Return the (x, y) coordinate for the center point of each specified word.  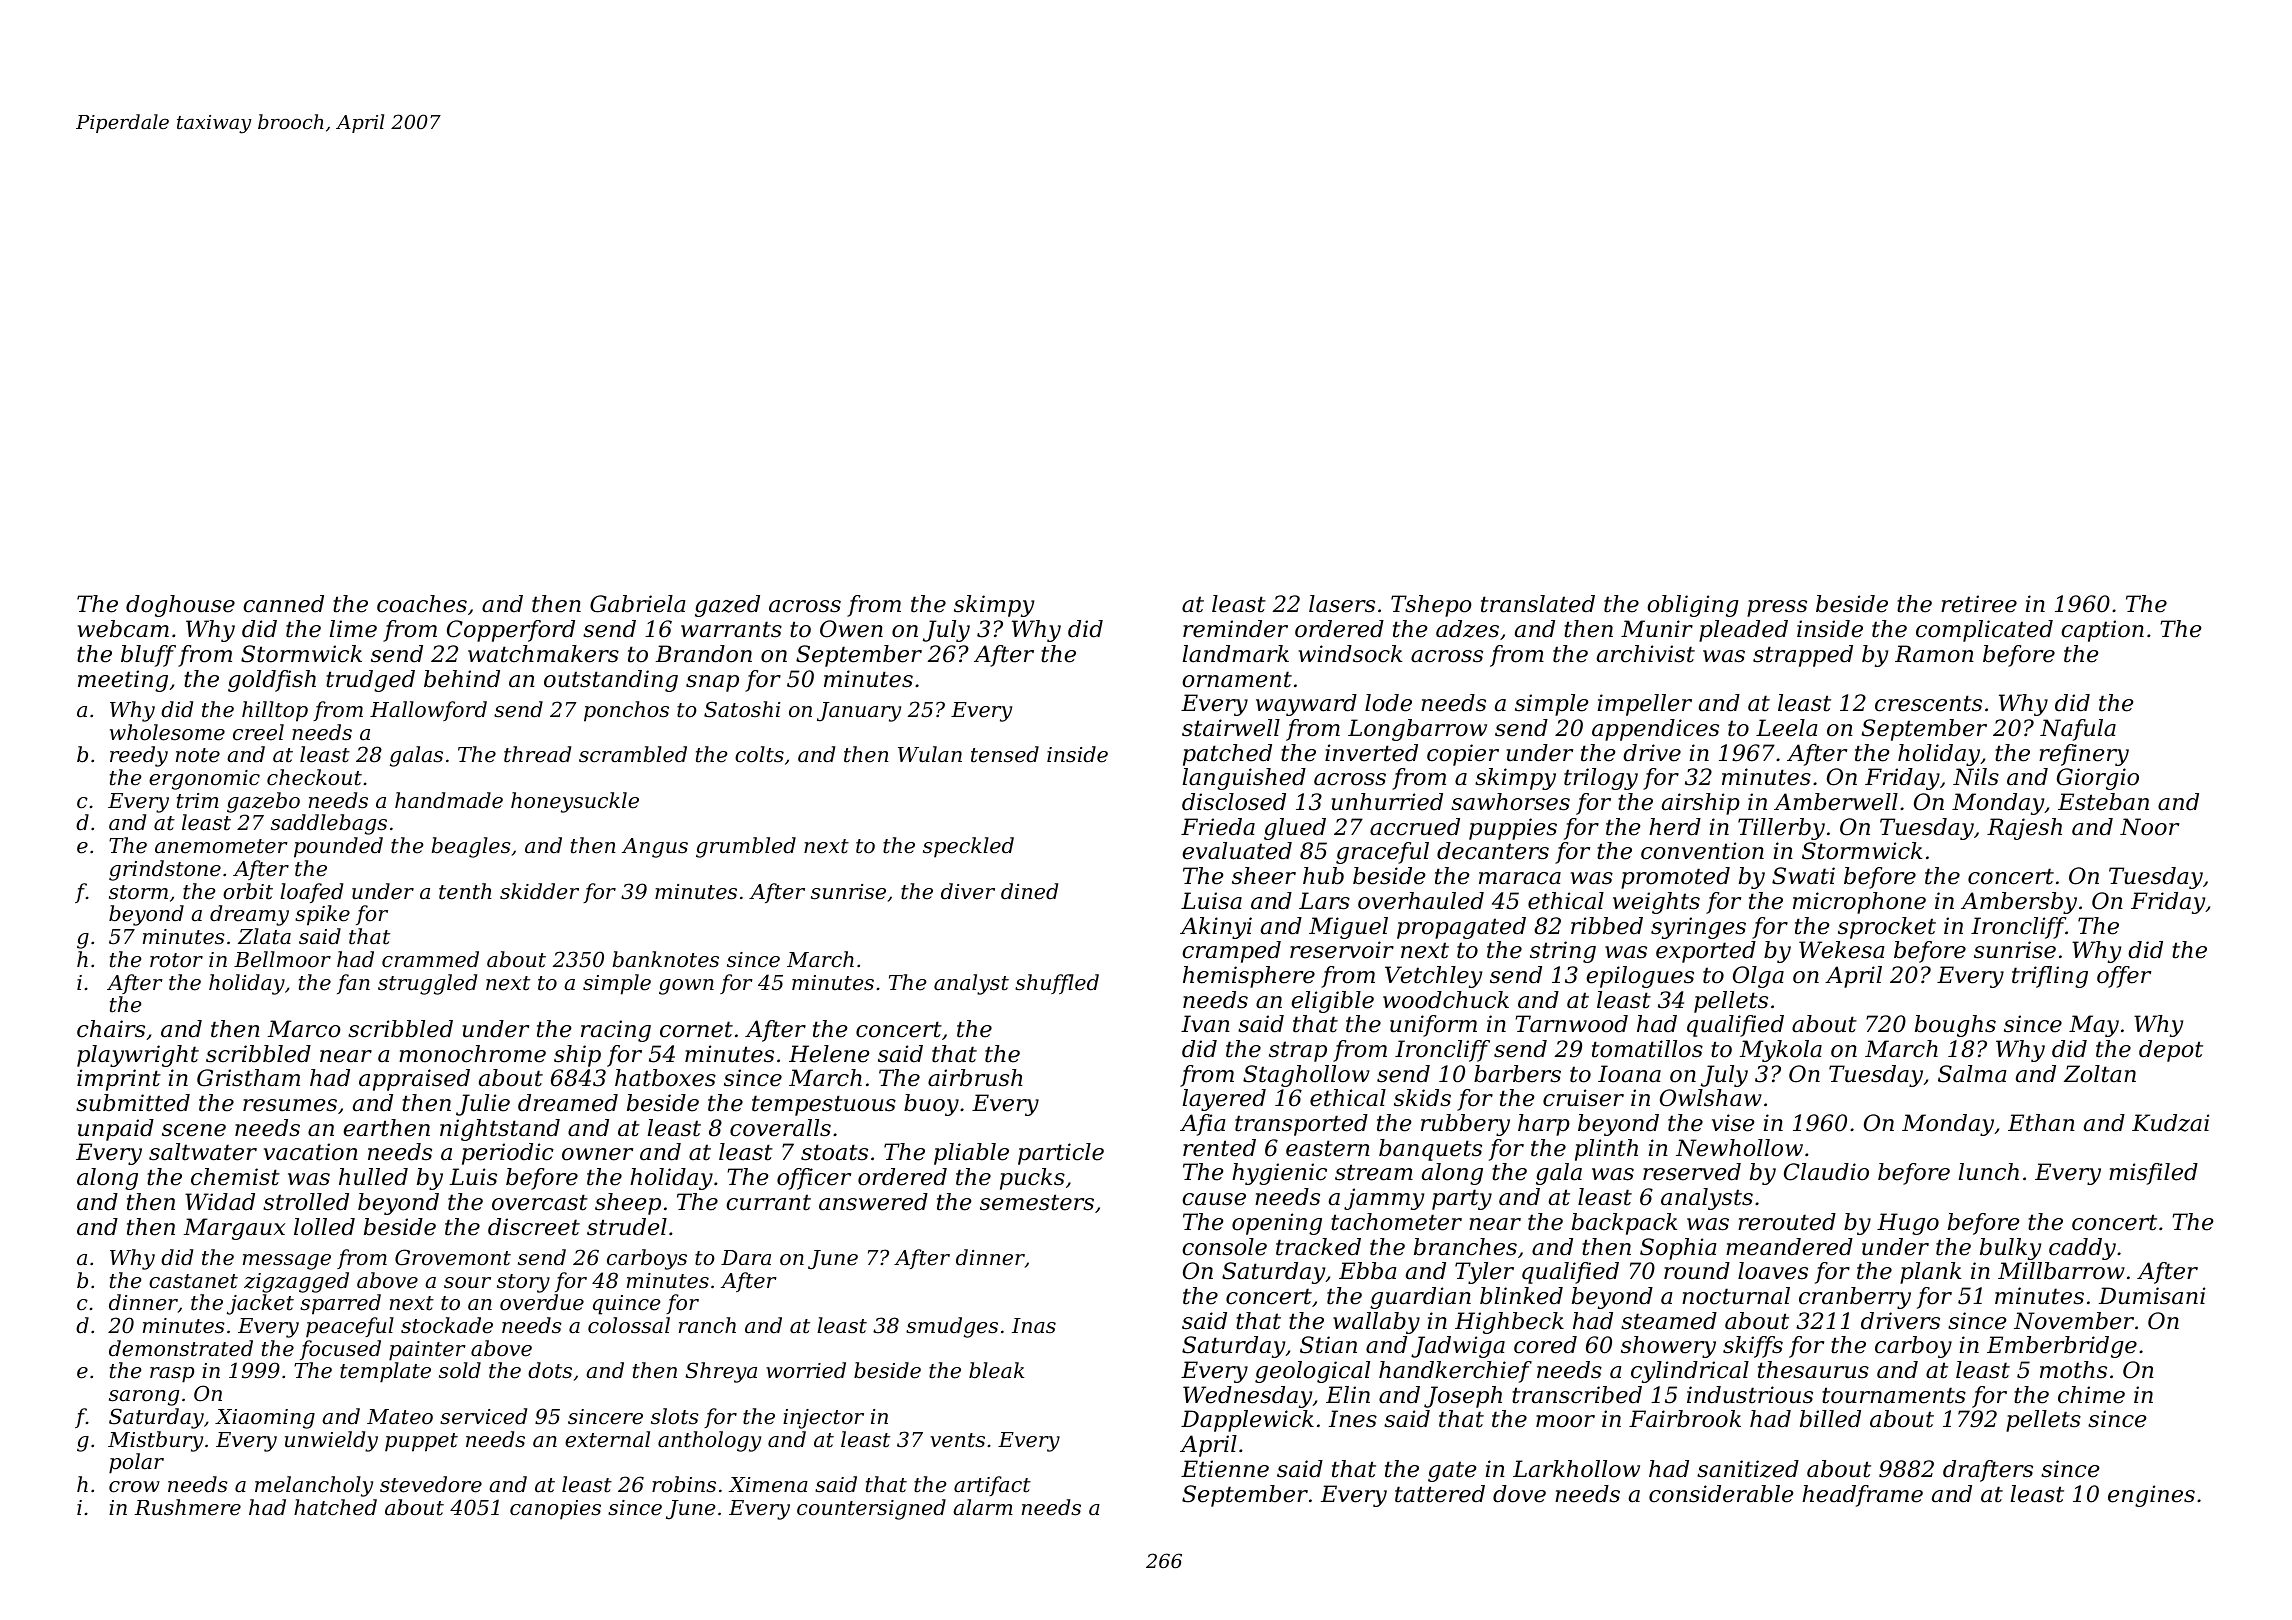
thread (537, 754)
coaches (422, 604)
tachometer (1396, 1222)
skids (1422, 1098)
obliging (1693, 606)
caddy (2082, 1249)
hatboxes (665, 1078)
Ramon (1934, 654)
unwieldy (331, 1441)
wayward (1306, 705)
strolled (306, 1202)
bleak (996, 1370)
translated (1538, 604)
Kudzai (2170, 1123)
